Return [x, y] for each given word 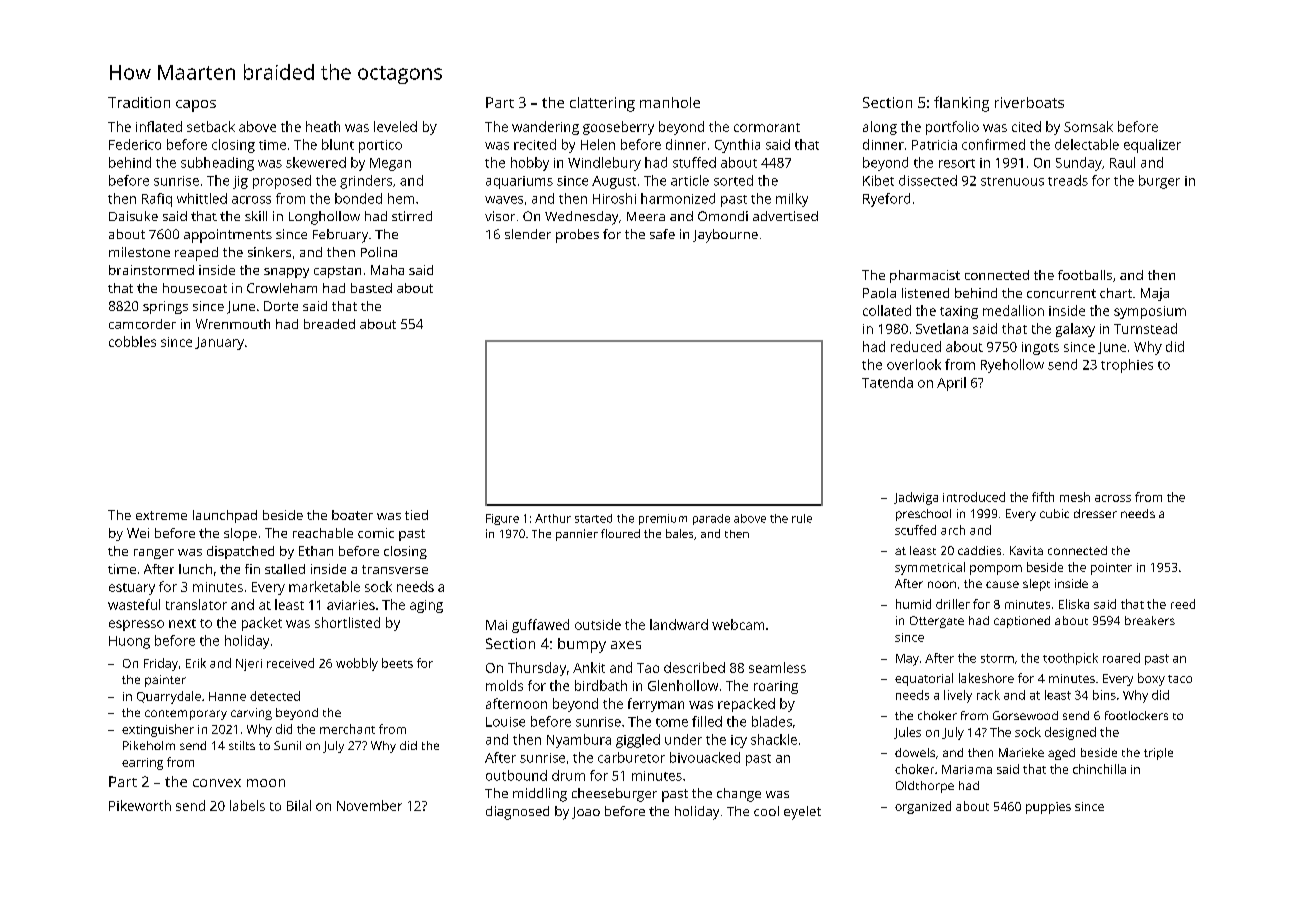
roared [1121, 658]
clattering [602, 104]
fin [252, 569]
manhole [670, 102]
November [369, 805]
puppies [1048, 808]
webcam [738, 624]
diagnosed [517, 813]
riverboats [1029, 102]
